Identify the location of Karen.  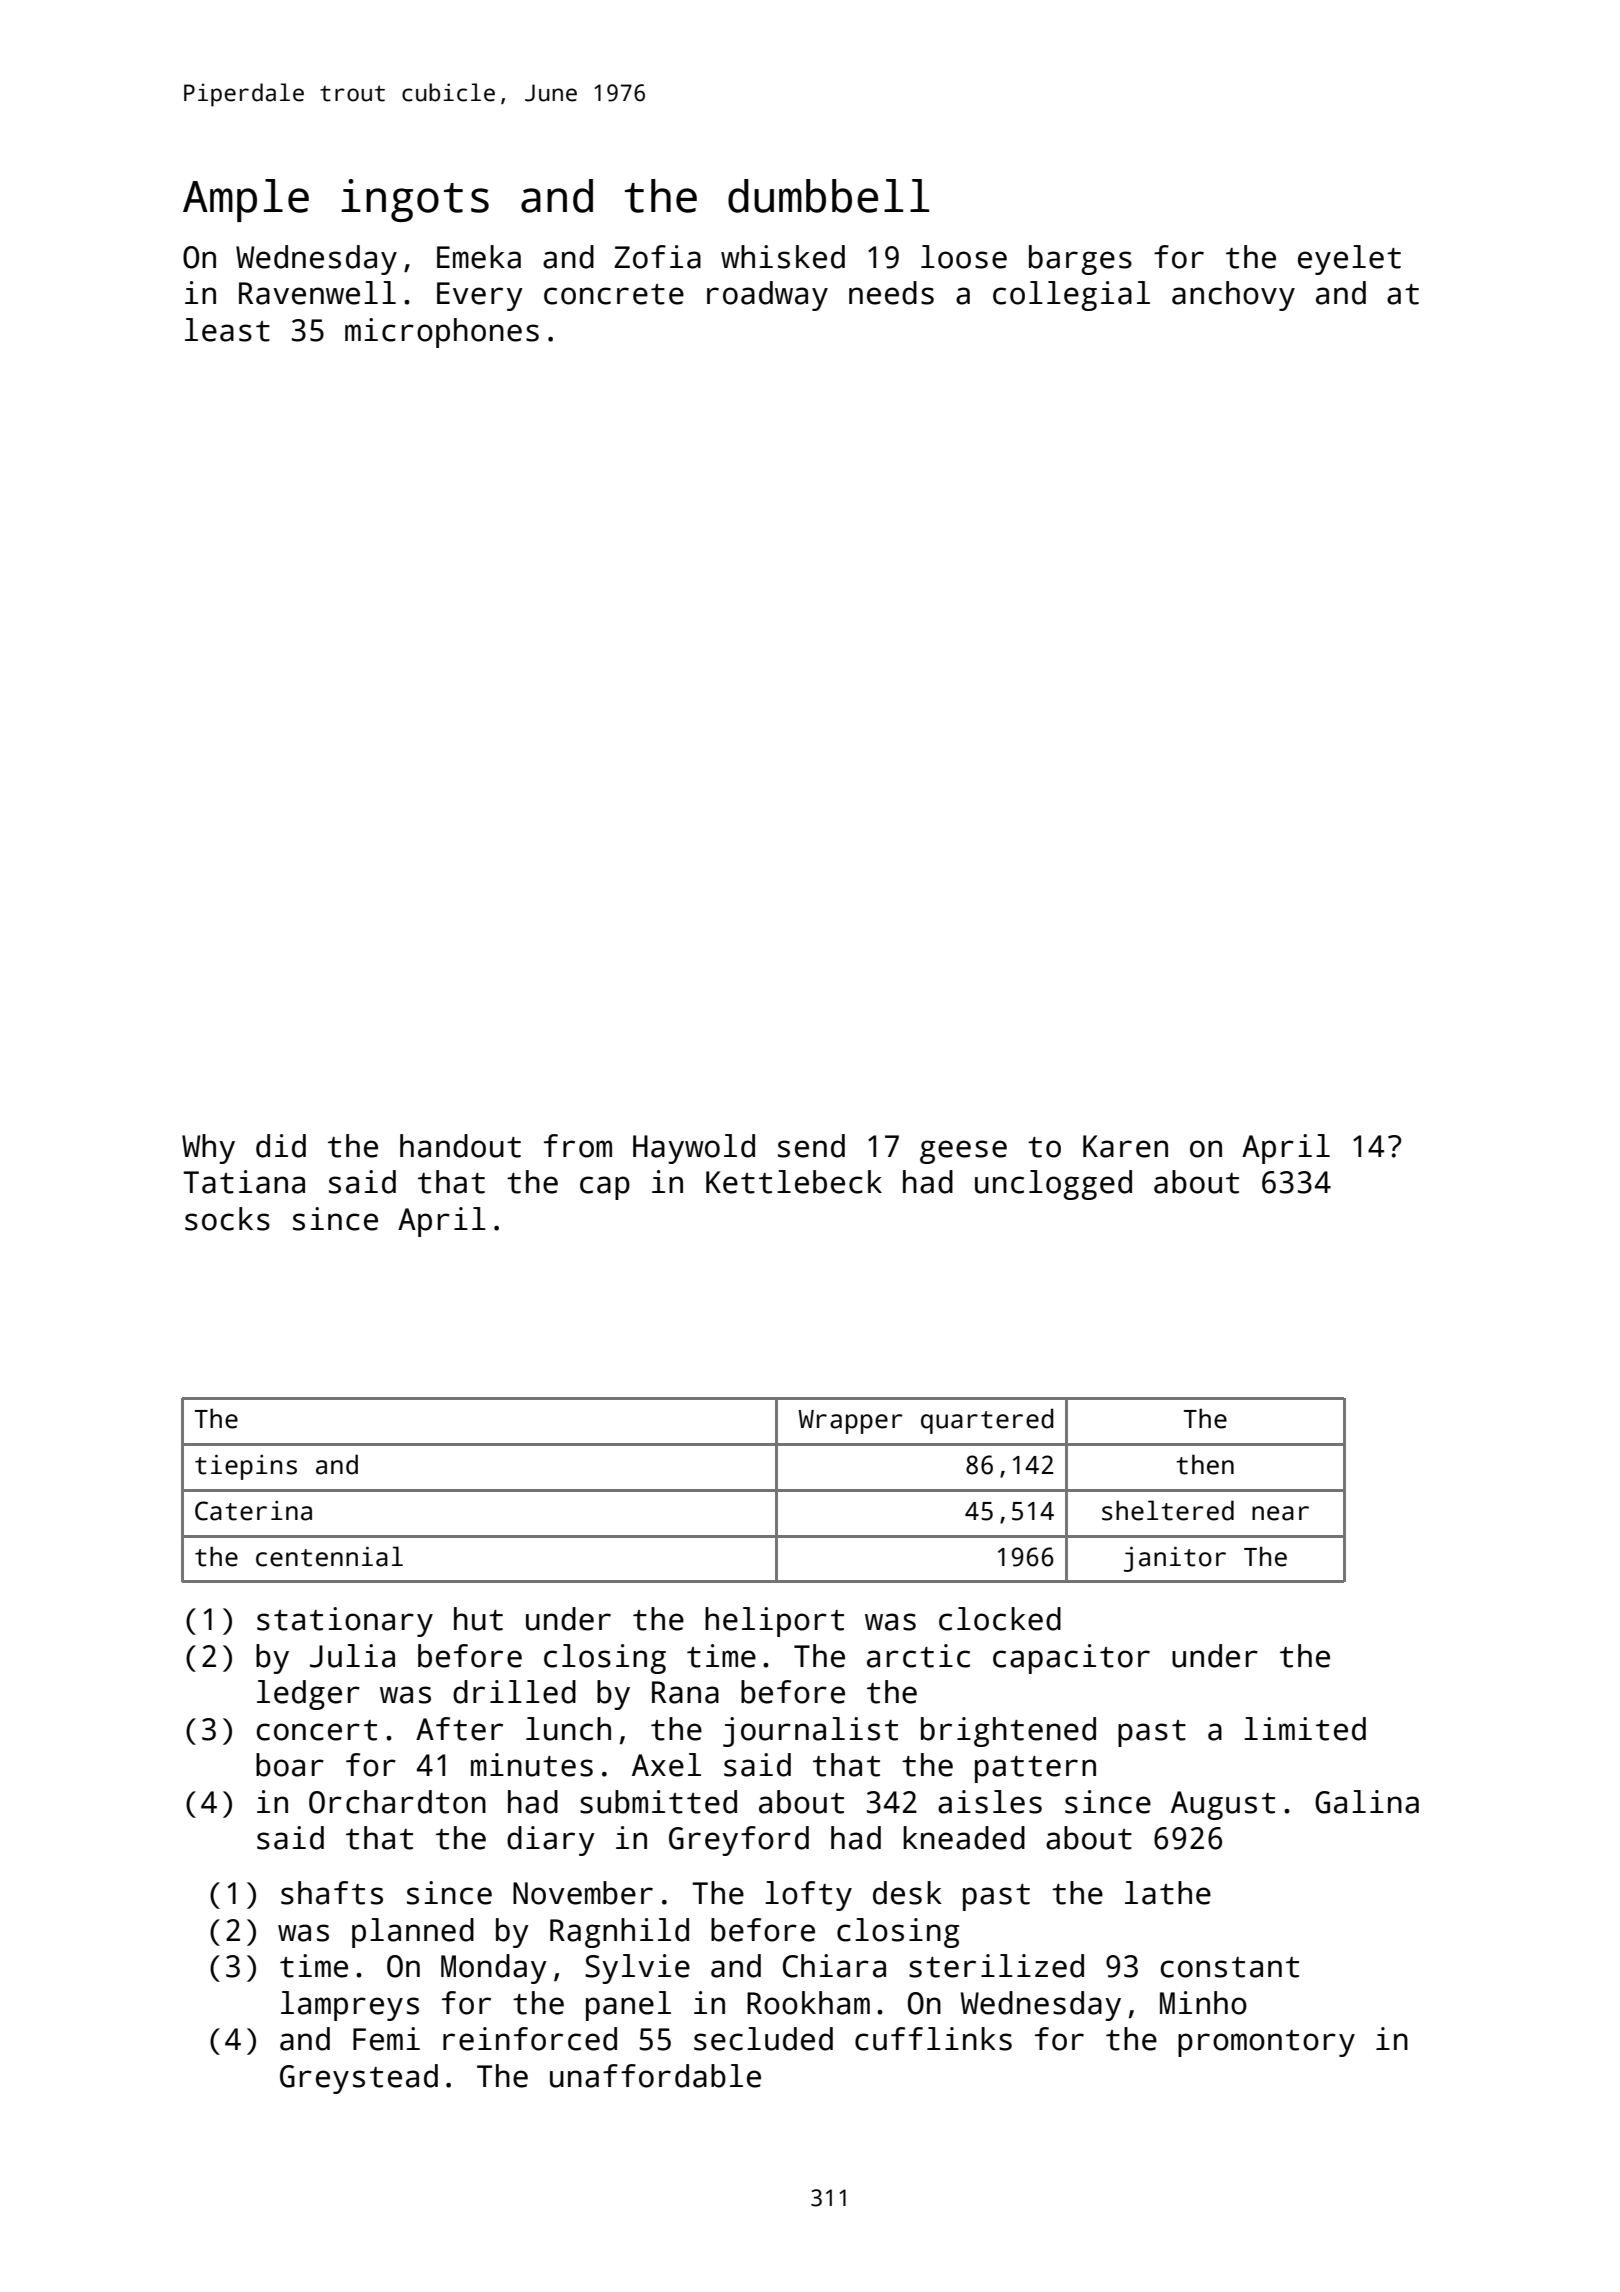
(1125, 1146).
